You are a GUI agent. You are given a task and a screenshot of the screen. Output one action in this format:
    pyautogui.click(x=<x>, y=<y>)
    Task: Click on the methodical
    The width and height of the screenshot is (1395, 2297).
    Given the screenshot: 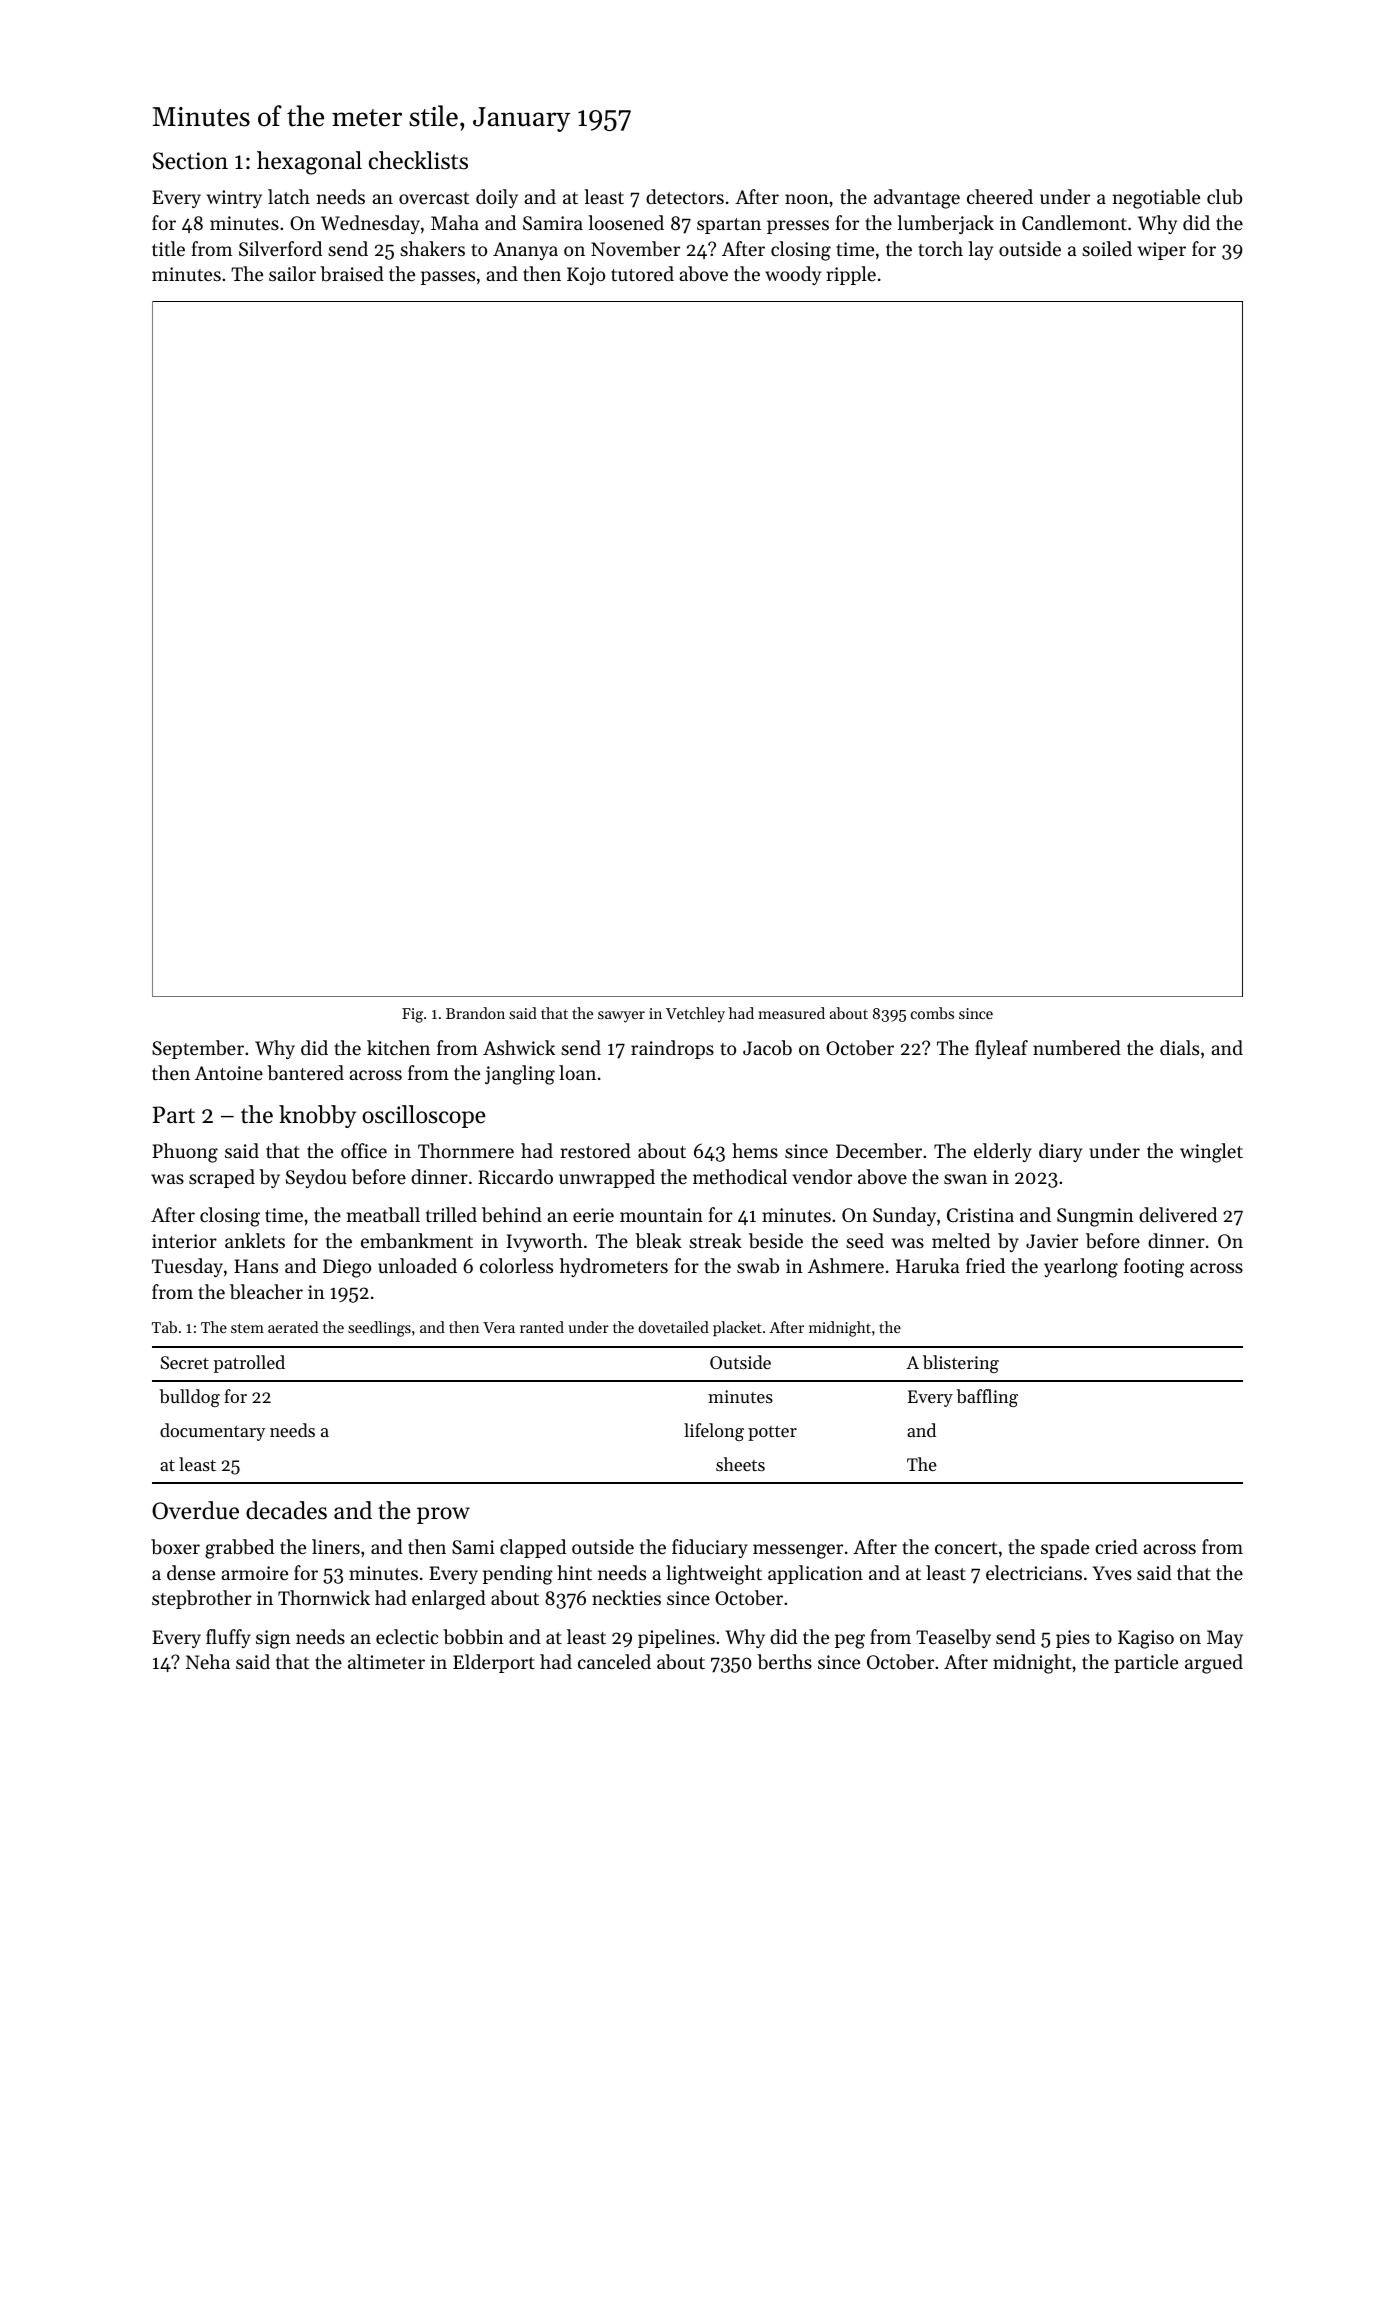 What is the action you would take?
    pyautogui.click(x=740, y=1176)
